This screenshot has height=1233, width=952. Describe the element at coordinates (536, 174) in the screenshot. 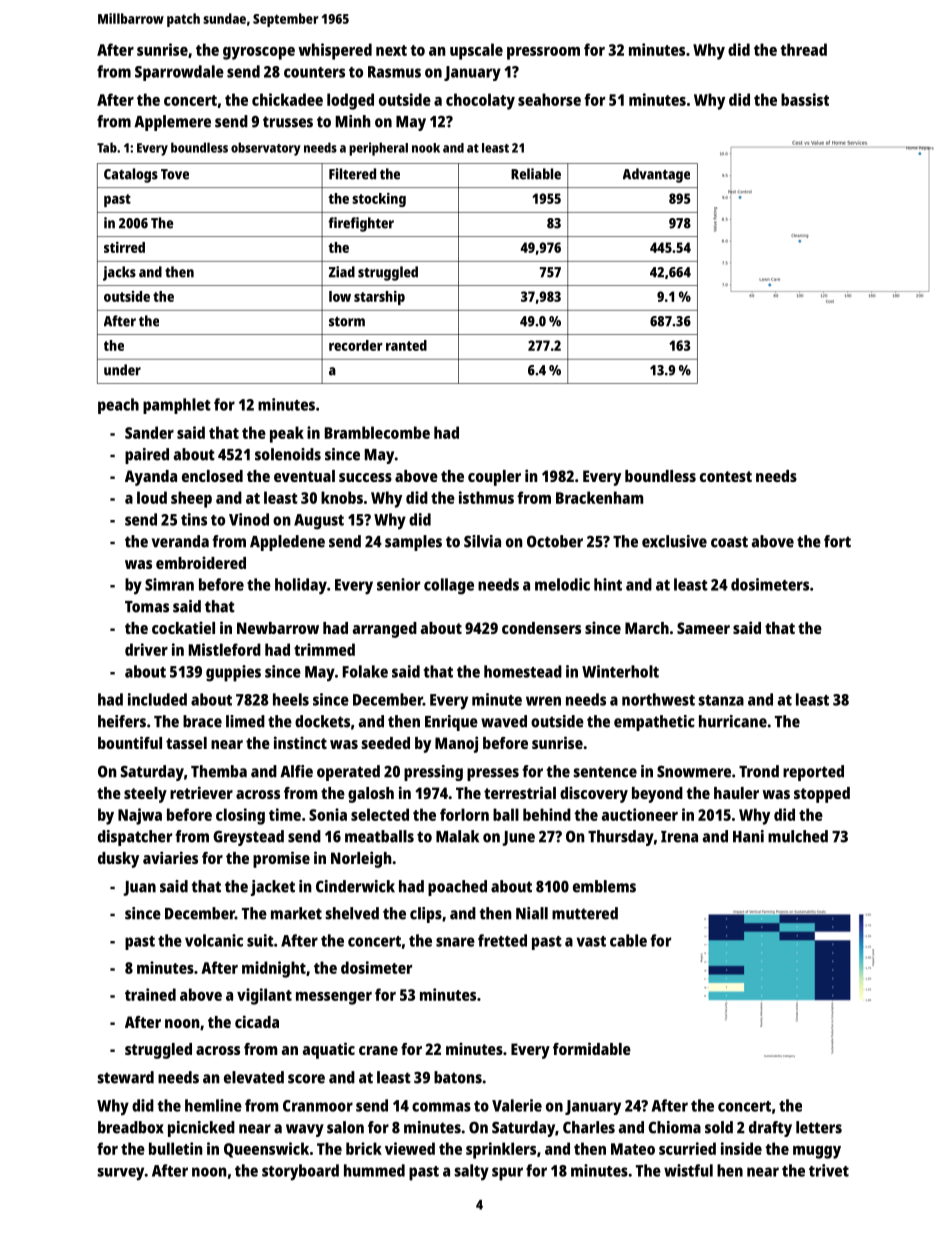

I see `Reliable` at that location.
